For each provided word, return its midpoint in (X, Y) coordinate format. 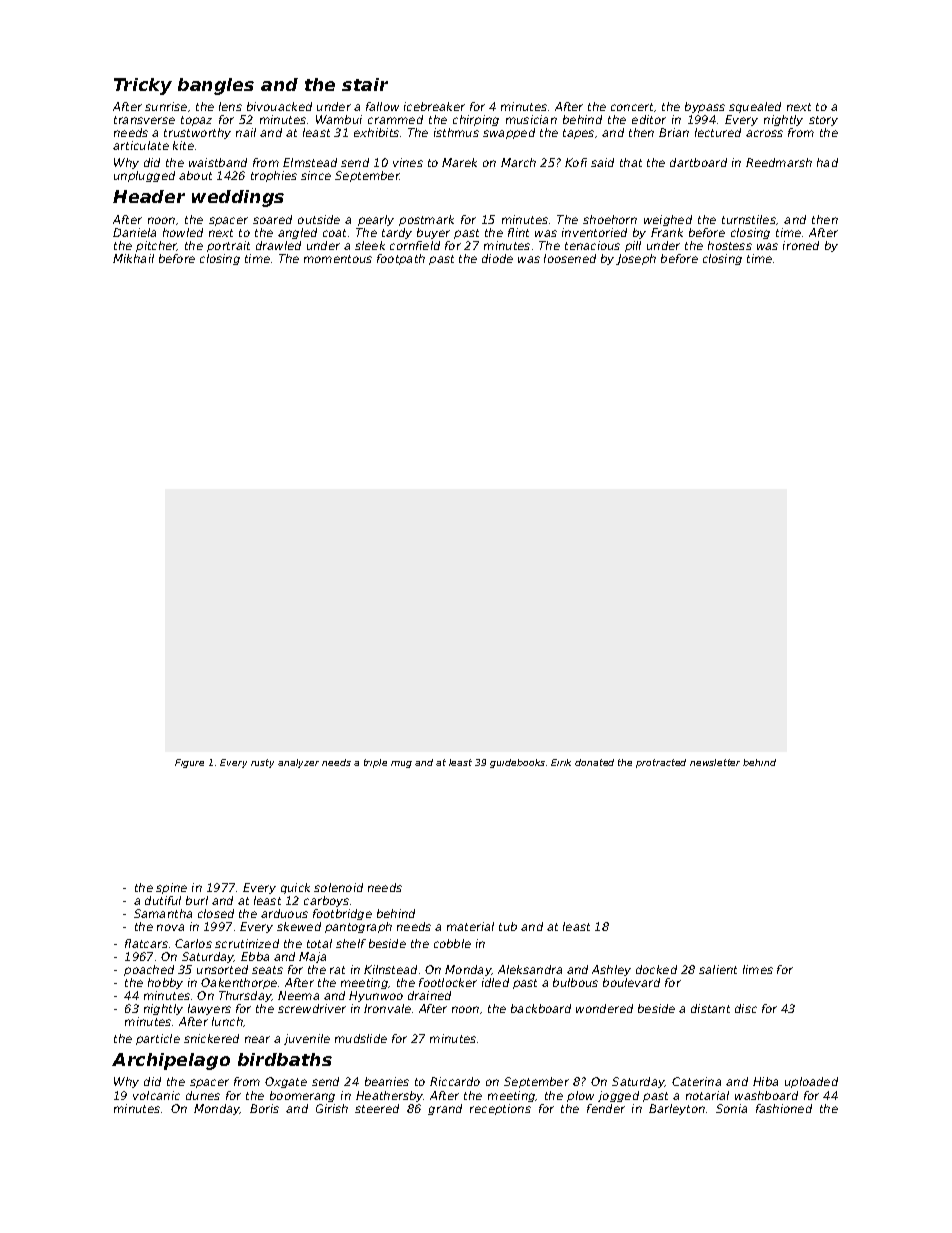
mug (401, 764)
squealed (755, 107)
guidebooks (517, 763)
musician (531, 119)
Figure (189, 763)
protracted (661, 763)
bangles (216, 86)
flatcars (146, 943)
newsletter (715, 762)
